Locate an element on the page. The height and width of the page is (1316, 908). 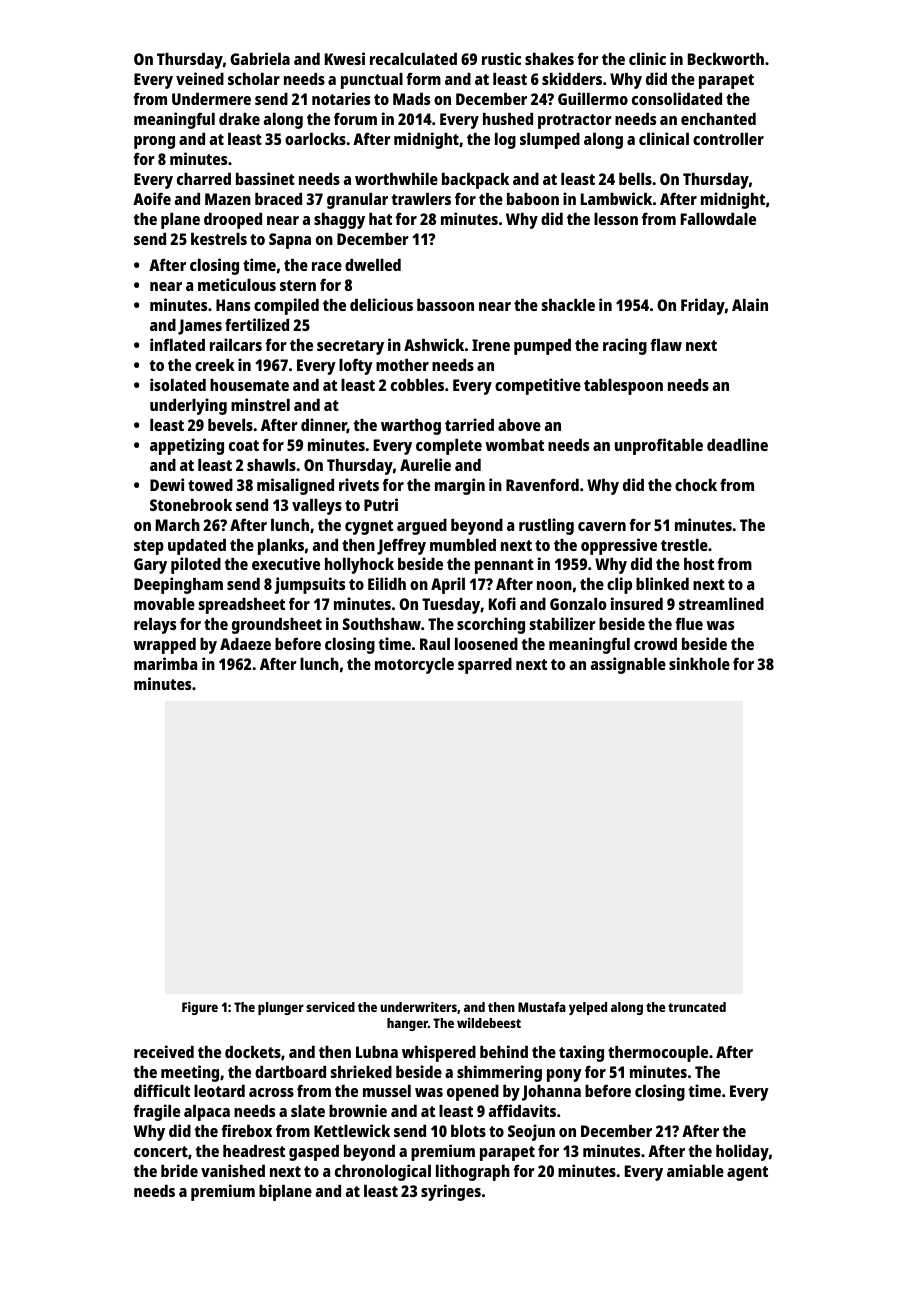
skidders is located at coordinates (572, 78).
